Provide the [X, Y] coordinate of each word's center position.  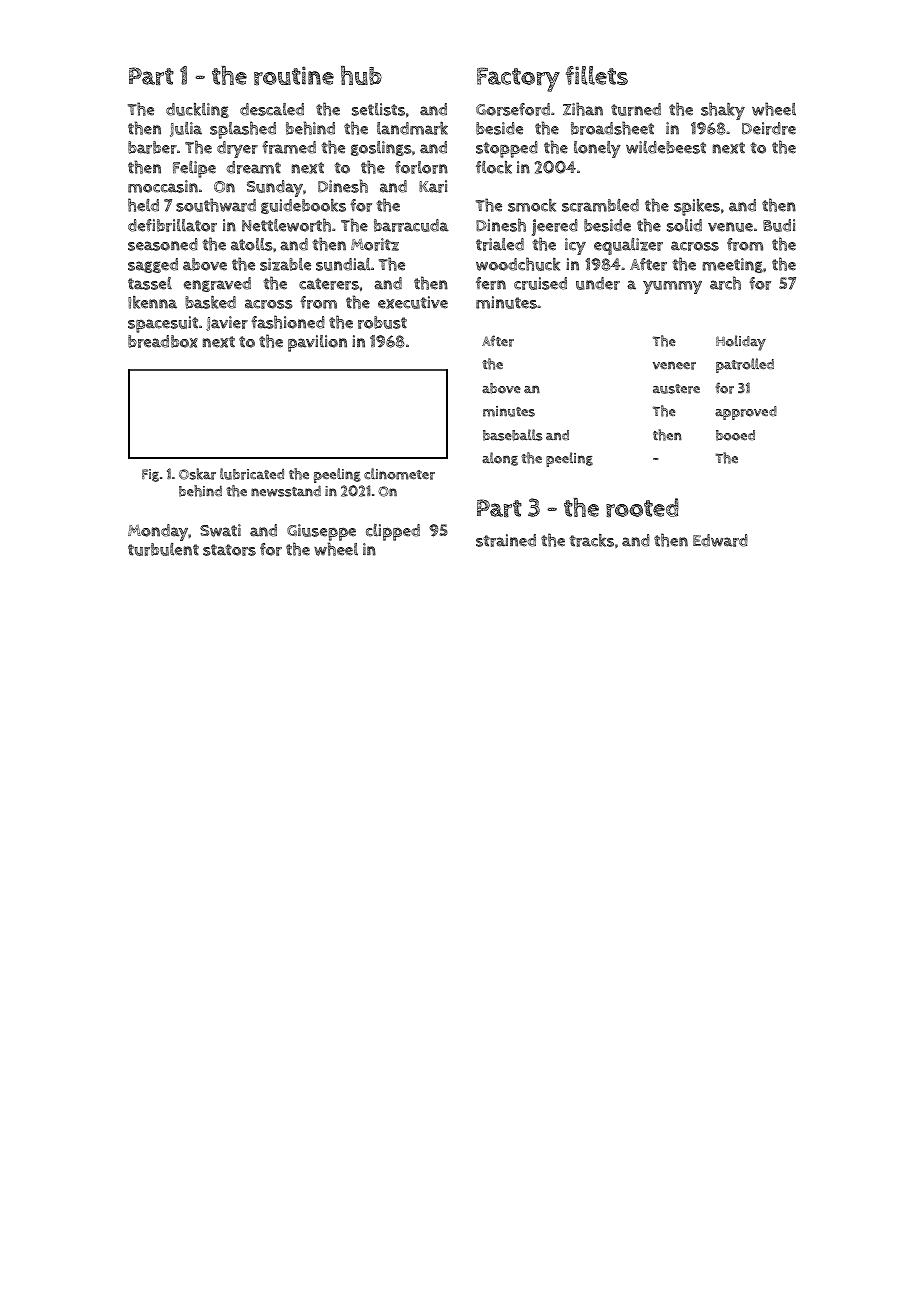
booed [735, 435]
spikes [697, 207]
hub [361, 75]
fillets [597, 75]
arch [725, 283]
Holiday [741, 343]
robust [382, 322]
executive [413, 302]
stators [229, 550]
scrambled [600, 205]
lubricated [252, 474]
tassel [150, 283]
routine [294, 75]
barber [152, 147]
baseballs [512, 435]
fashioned [288, 322]
